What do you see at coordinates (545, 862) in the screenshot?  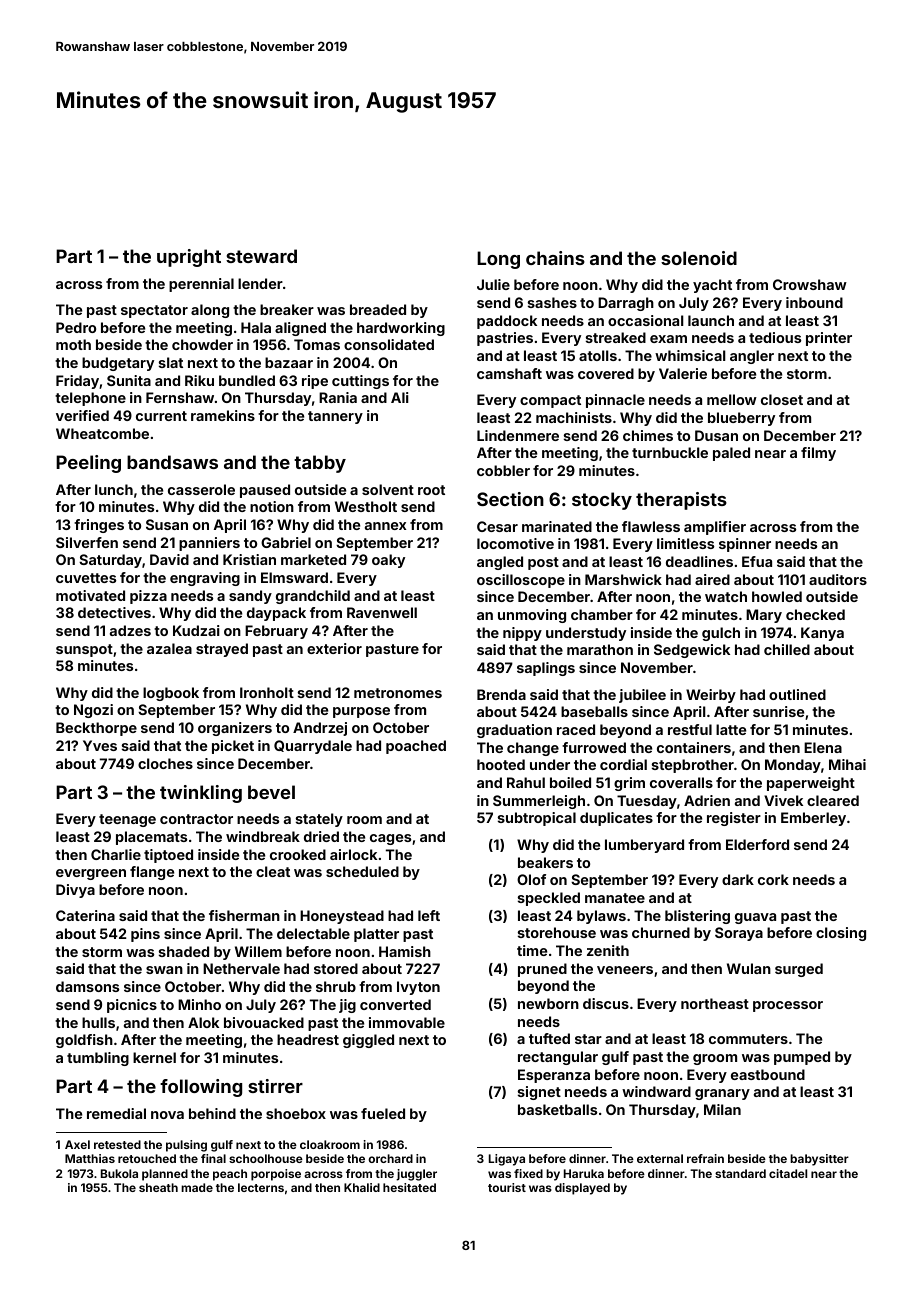 I see `beakers` at bounding box center [545, 862].
